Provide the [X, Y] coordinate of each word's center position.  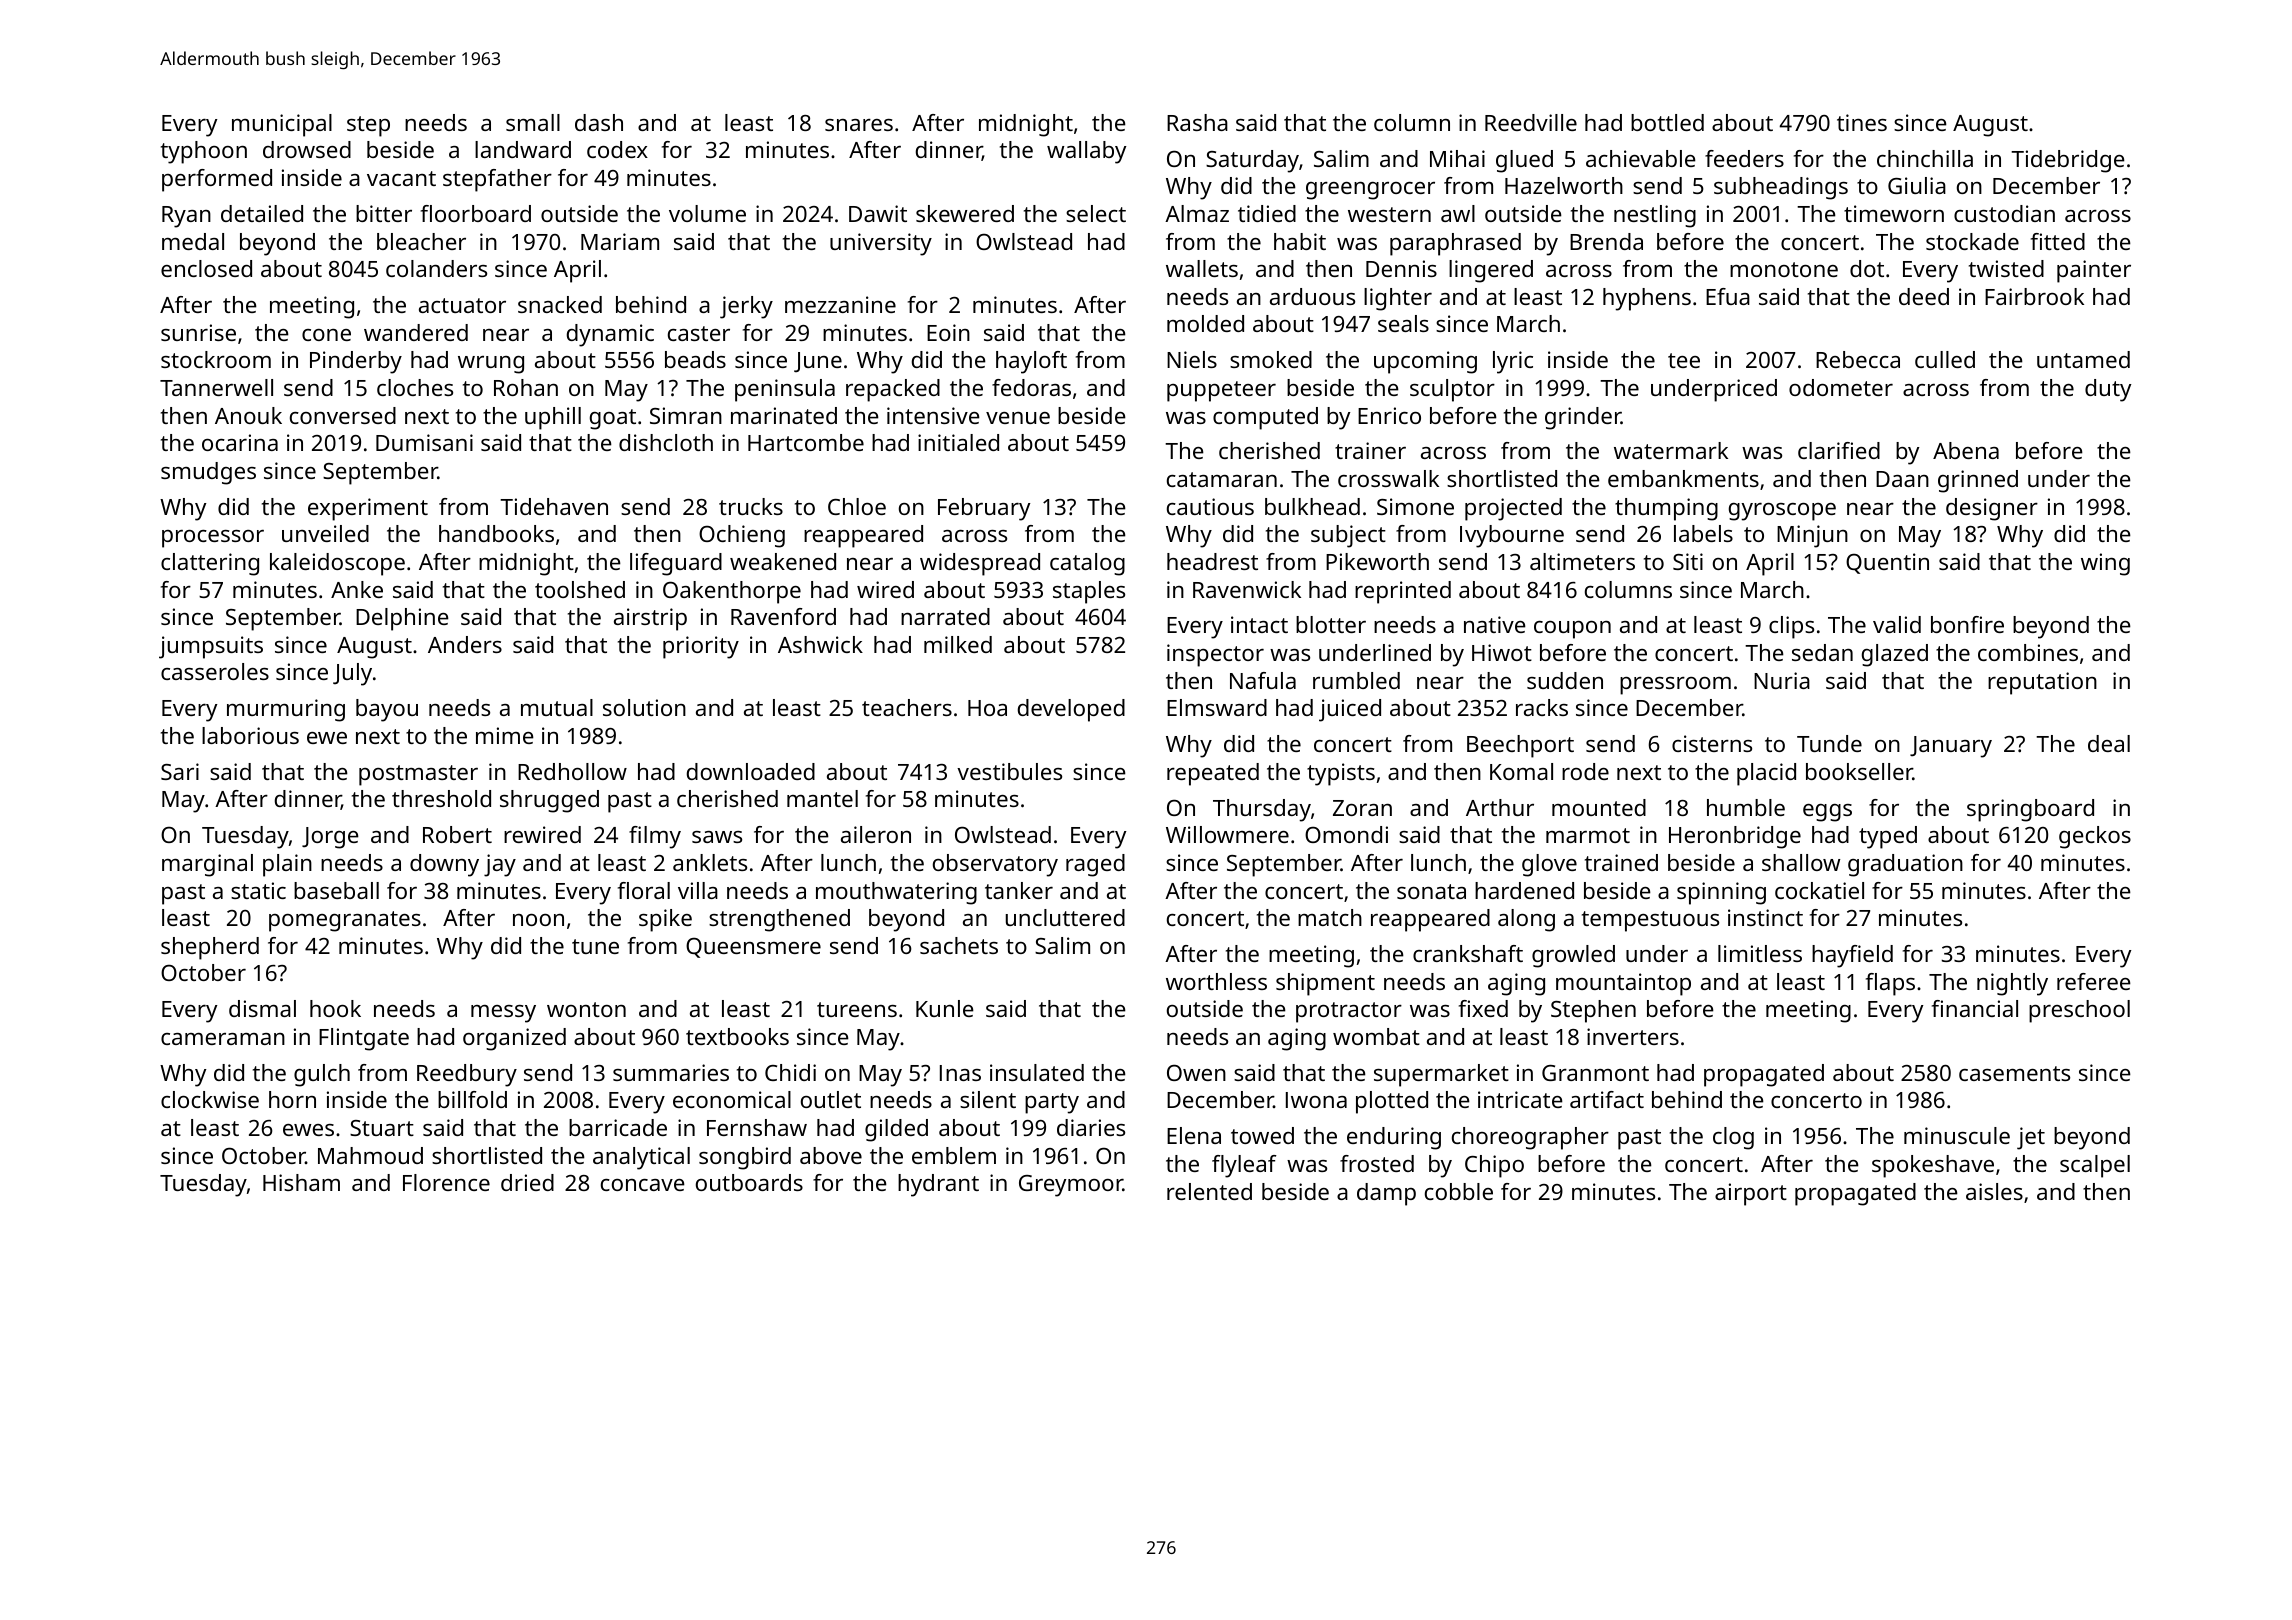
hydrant [938, 1185]
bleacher [421, 241]
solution [644, 707]
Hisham [301, 1182]
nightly [2012, 984]
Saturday [1252, 161]
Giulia [1917, 185]
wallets [1202, 268]
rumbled [1356, 680]
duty [2108, 390]
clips [1791, 627]
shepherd [210, 948]
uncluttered [1065, 917]
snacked [560, 304]
